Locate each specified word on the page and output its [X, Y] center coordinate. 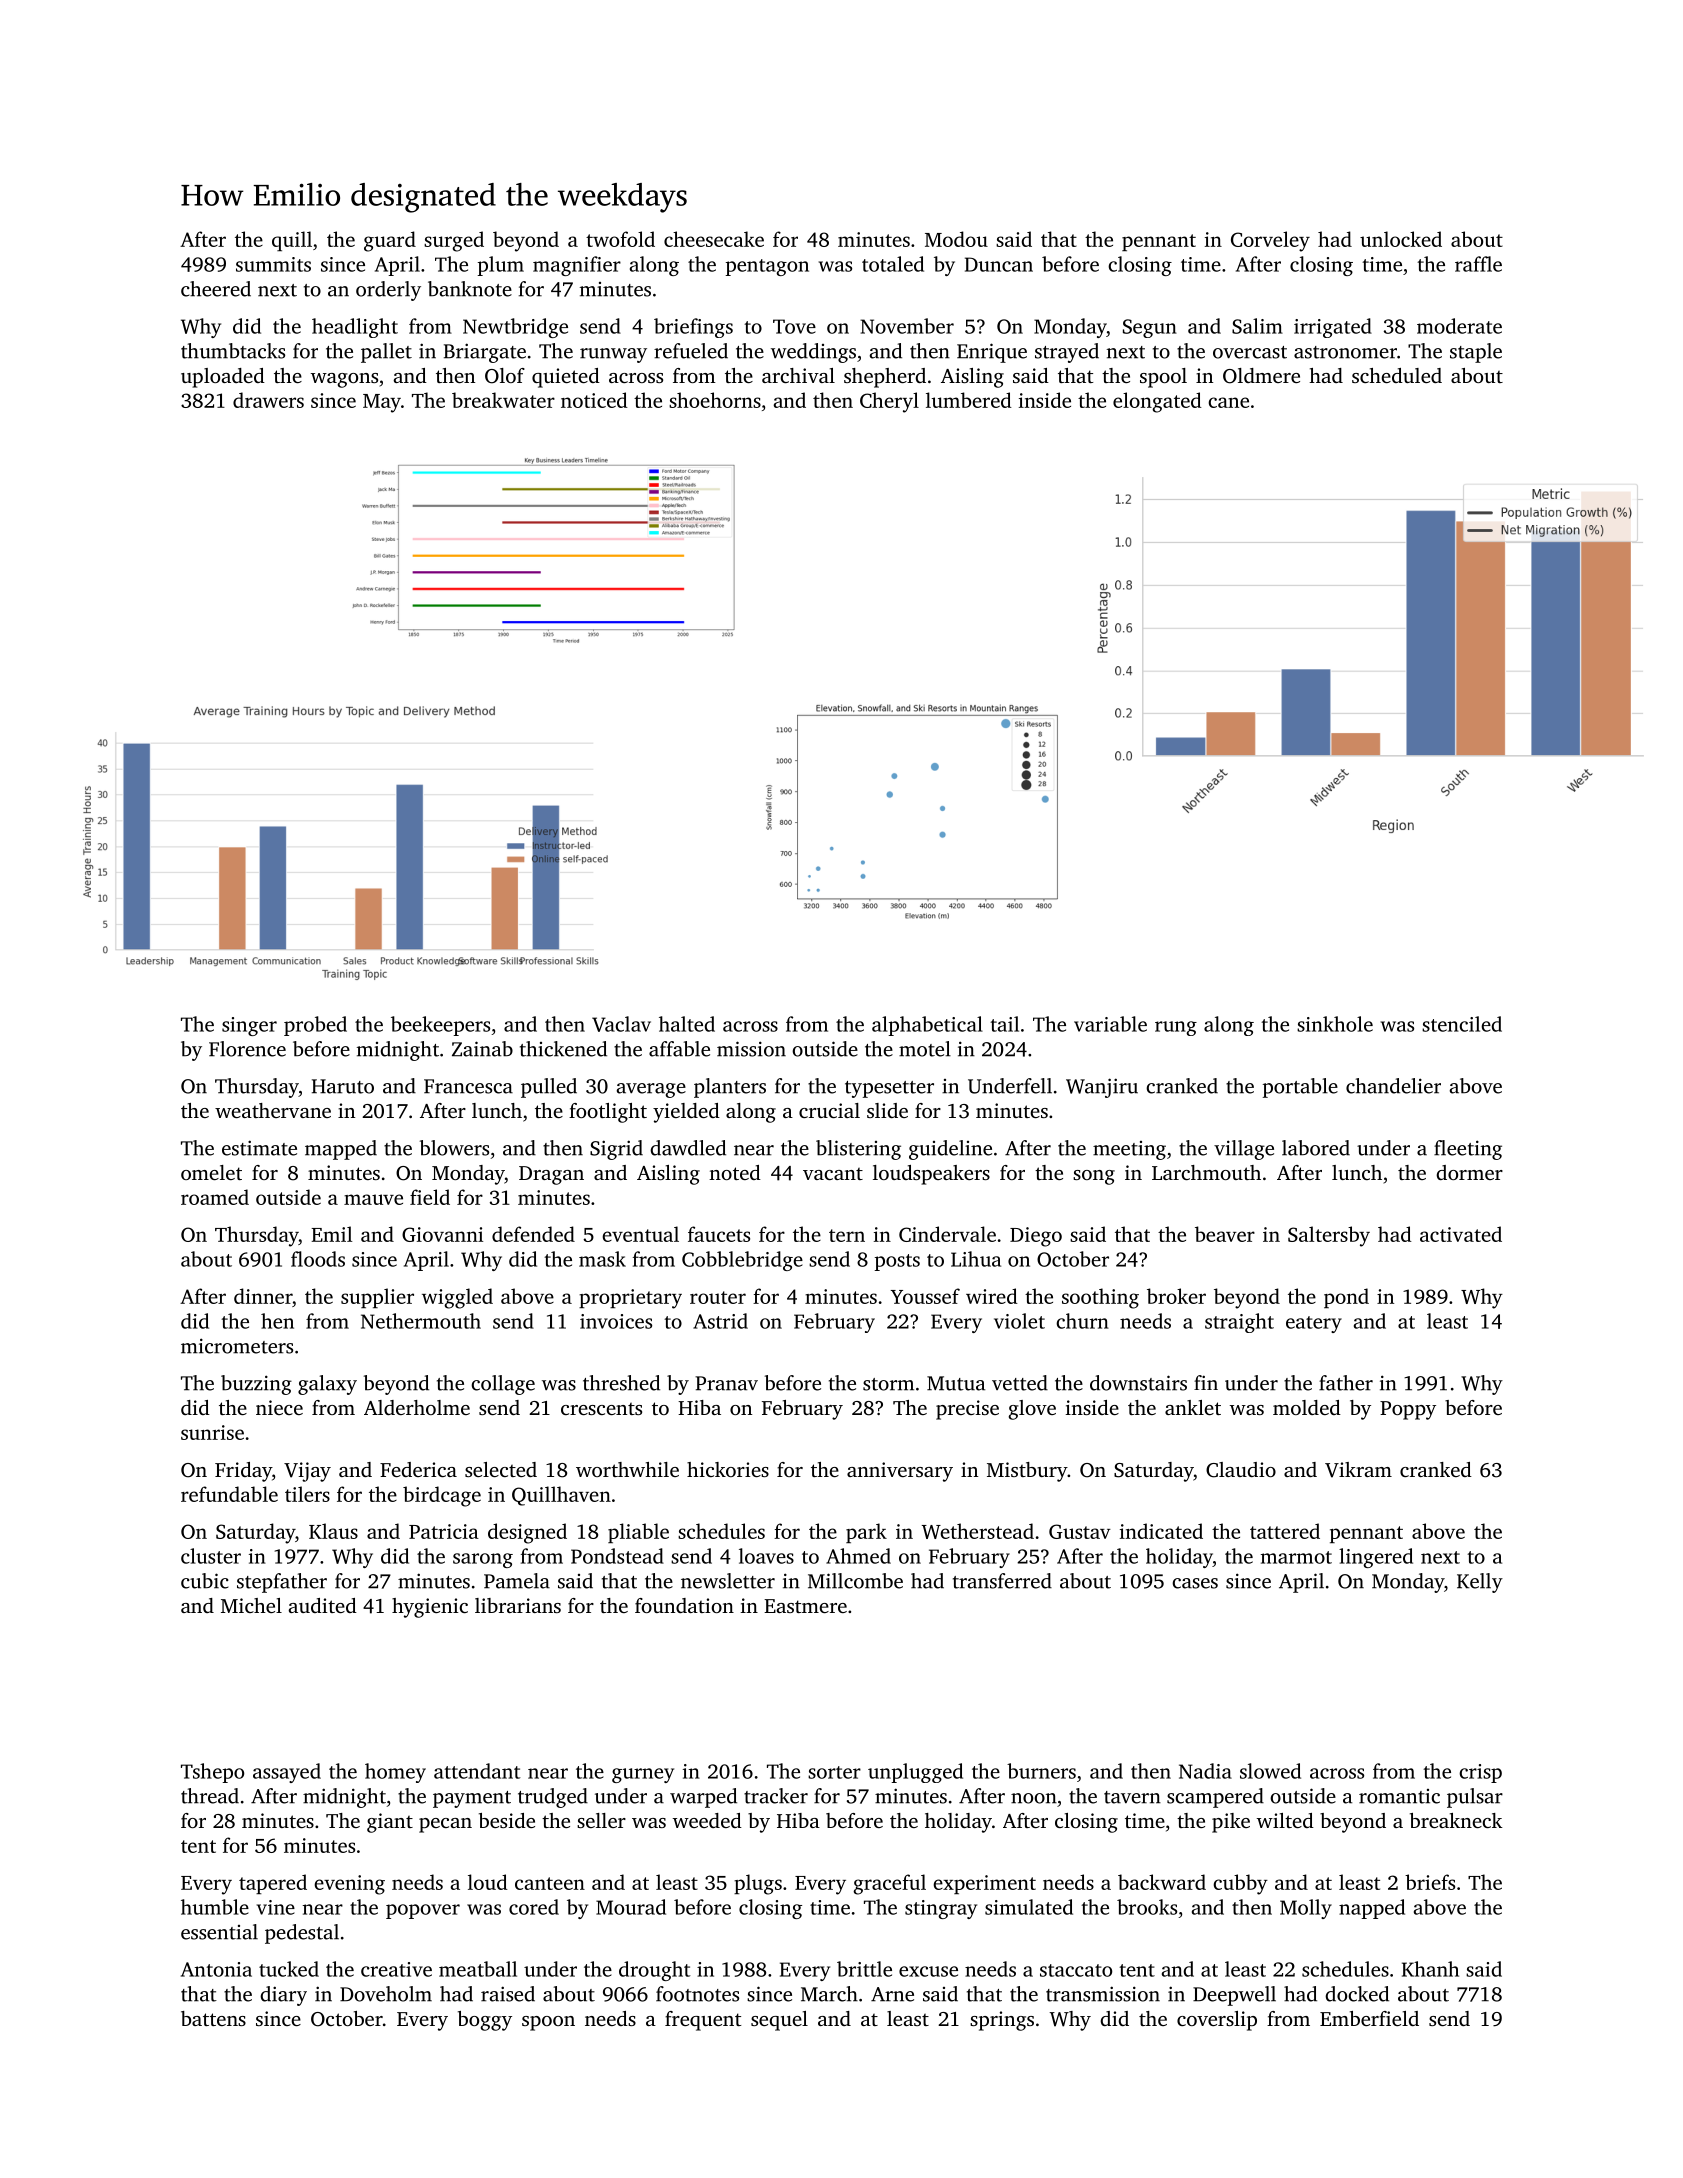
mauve [373, 1199]
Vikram [1358, 1470]
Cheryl [889, 402]
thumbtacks [233, 351]
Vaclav [621, 1024]
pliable [638, 1533]
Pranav [726, 1383]
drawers [268, 400]
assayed [287, 1773]
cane [1228, 402]
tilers [307, 1494]
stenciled [1462, 1024]
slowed [1270, 1771]
